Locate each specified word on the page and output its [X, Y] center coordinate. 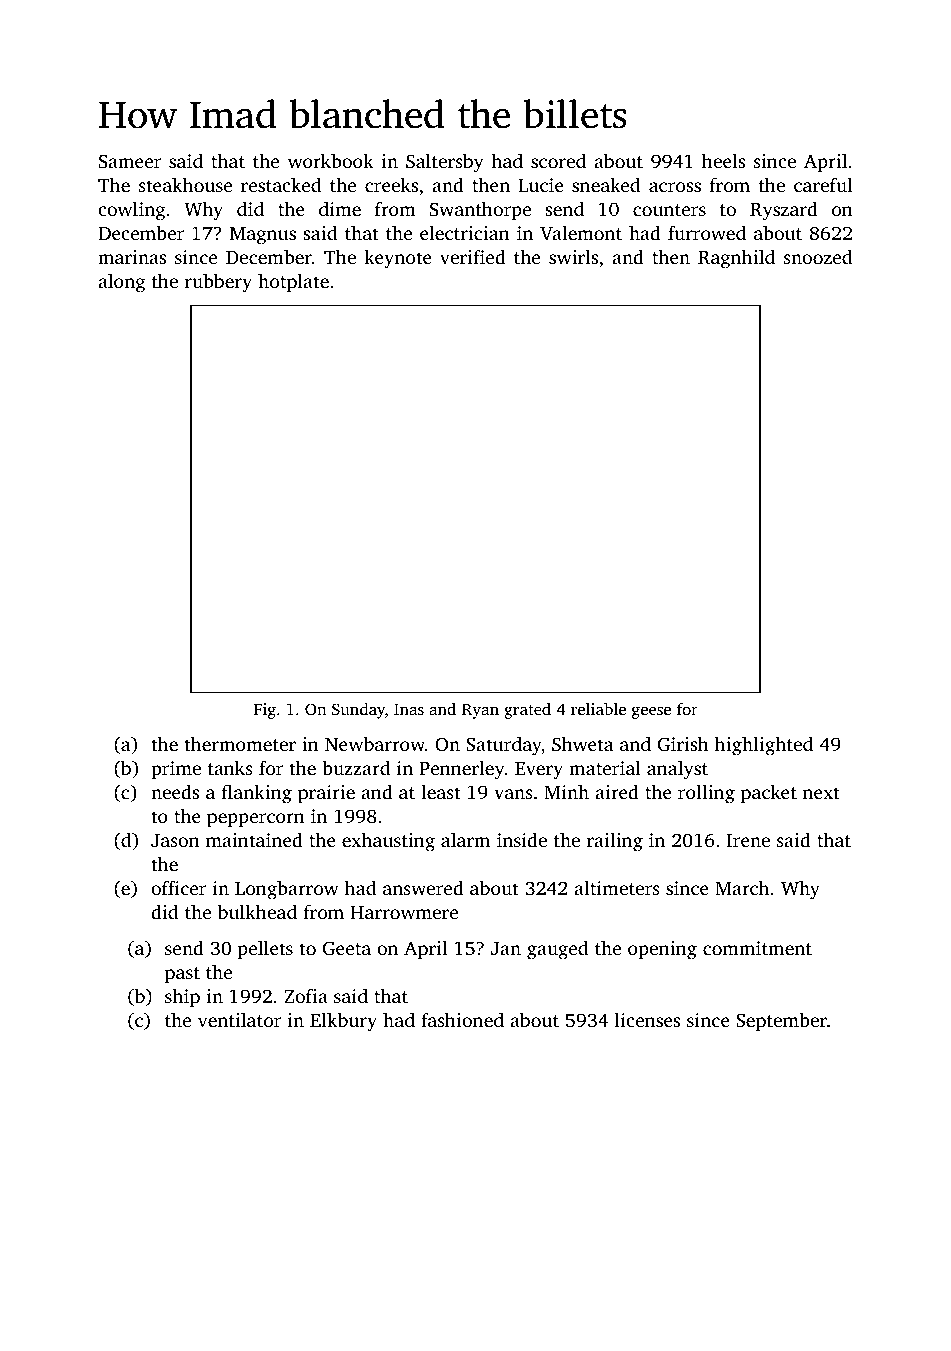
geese [651, 712]
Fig [265, 711]
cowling [131, 211]
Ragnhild [736, 259]
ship [182, 998]
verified [473, 256]
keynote [398, 259]
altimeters [617, 887]
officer [178, 887]
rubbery [218, 283]
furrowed [707, 232]
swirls [573, 256]
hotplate [293, 283]
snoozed [818, 256]
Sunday [358, 710]
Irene [748, 840]
